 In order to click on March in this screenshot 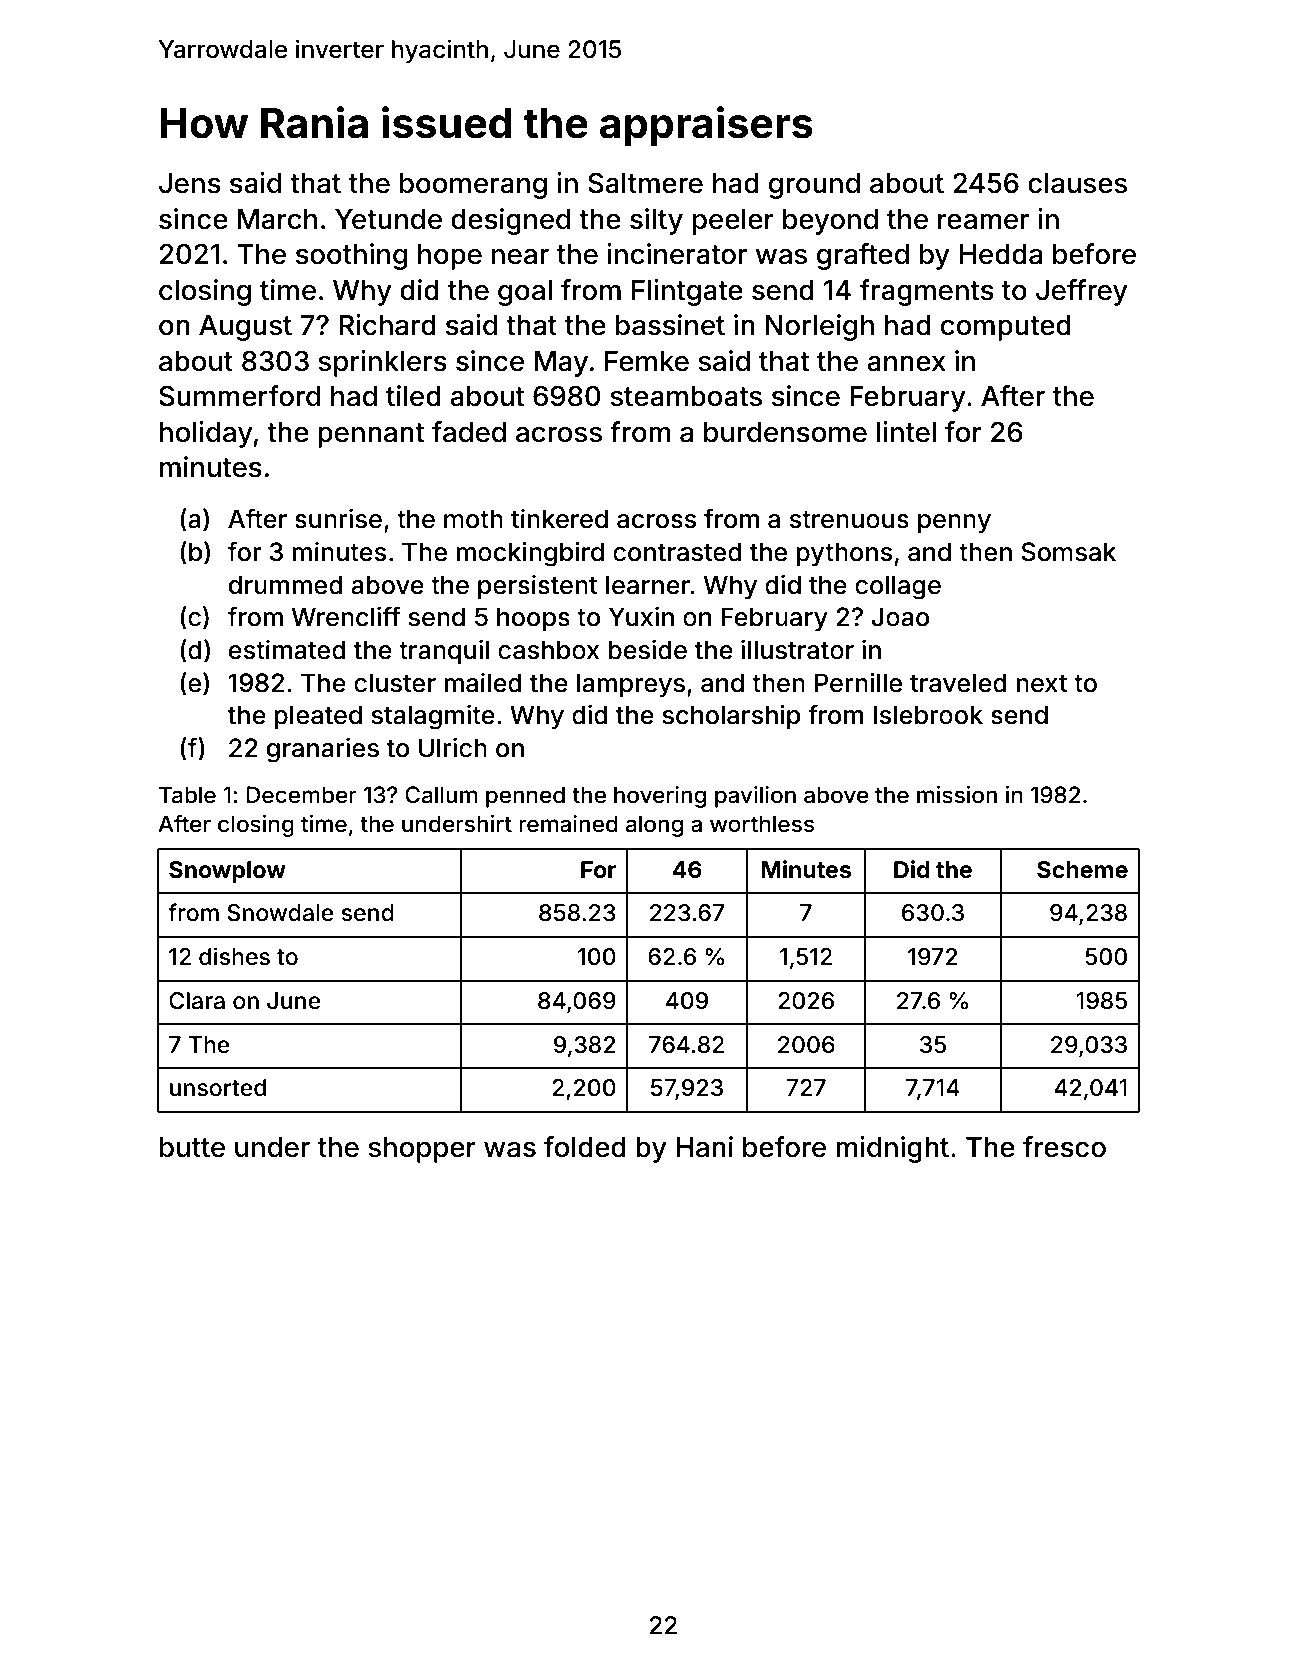, I will do `click(277, 219)`.
